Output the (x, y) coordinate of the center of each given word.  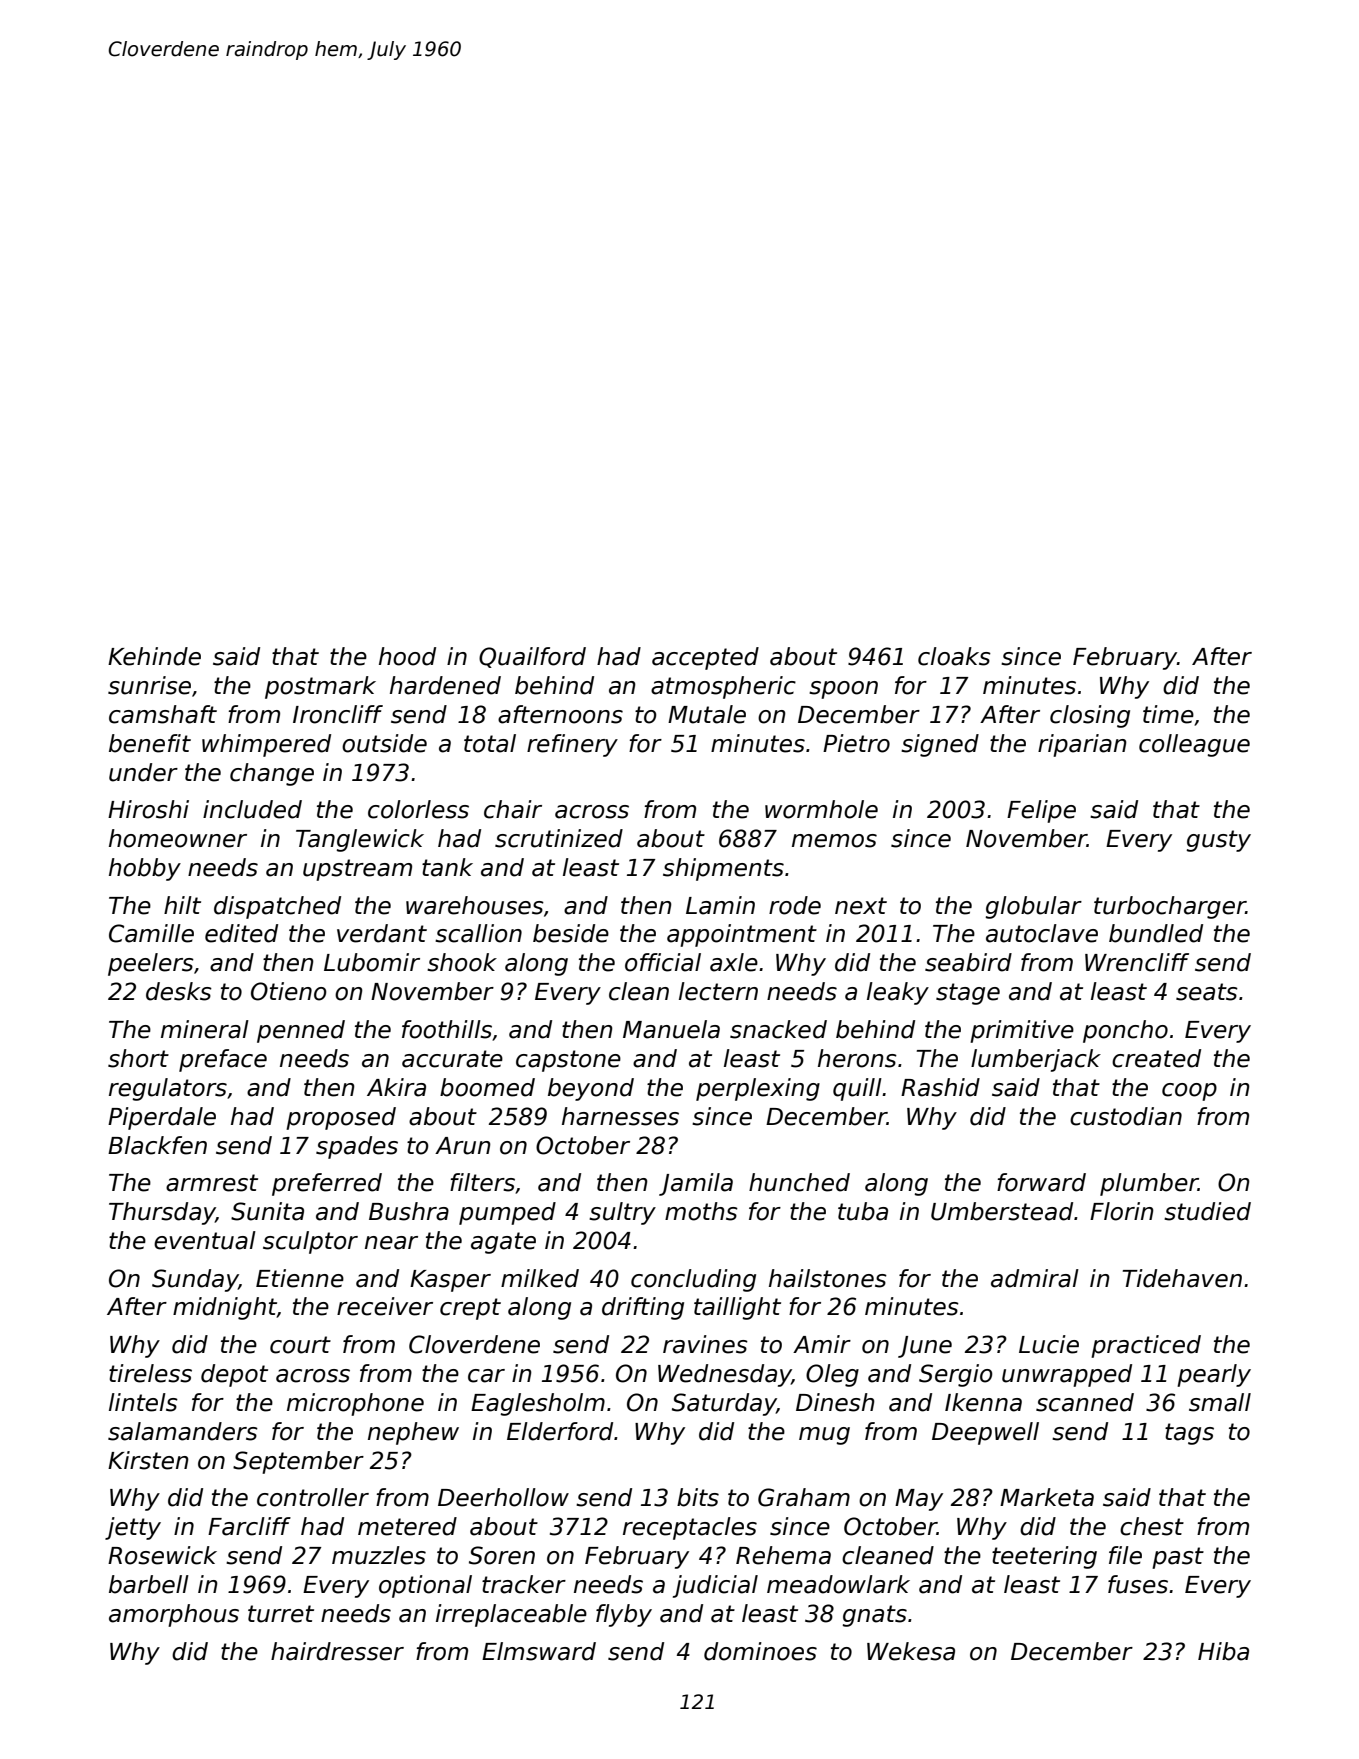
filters (482, 1182)
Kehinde (154, 656)
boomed (487, 1087)
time (1168, 714)
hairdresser (337, 1651)
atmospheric (723, 687)
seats (1207, 992)
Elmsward (539, 1651)
